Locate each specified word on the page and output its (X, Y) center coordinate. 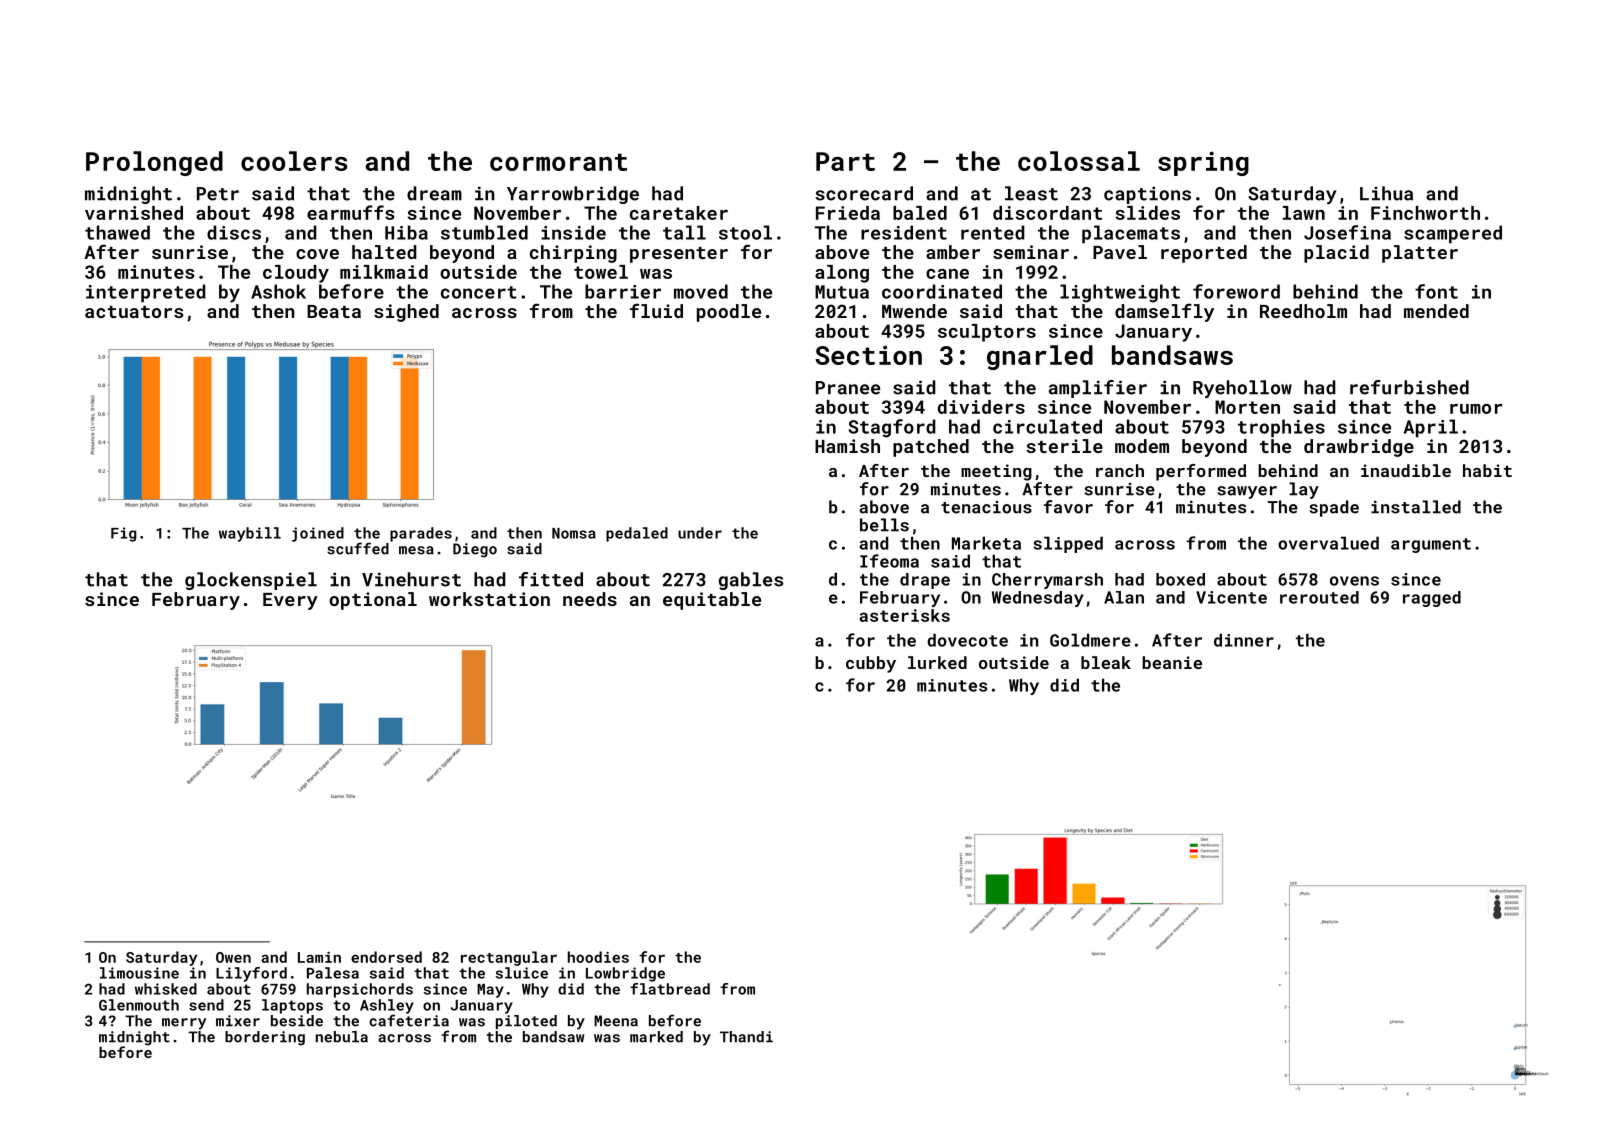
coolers (294, 161)
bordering (265, 1038)
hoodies (598, 957)
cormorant (558, 162)
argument (1431, 545)
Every (290, 601)
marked (656, 1037)
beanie (1172, 662)
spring (1203, 163)
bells (884, 525)
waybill (250, 534)
